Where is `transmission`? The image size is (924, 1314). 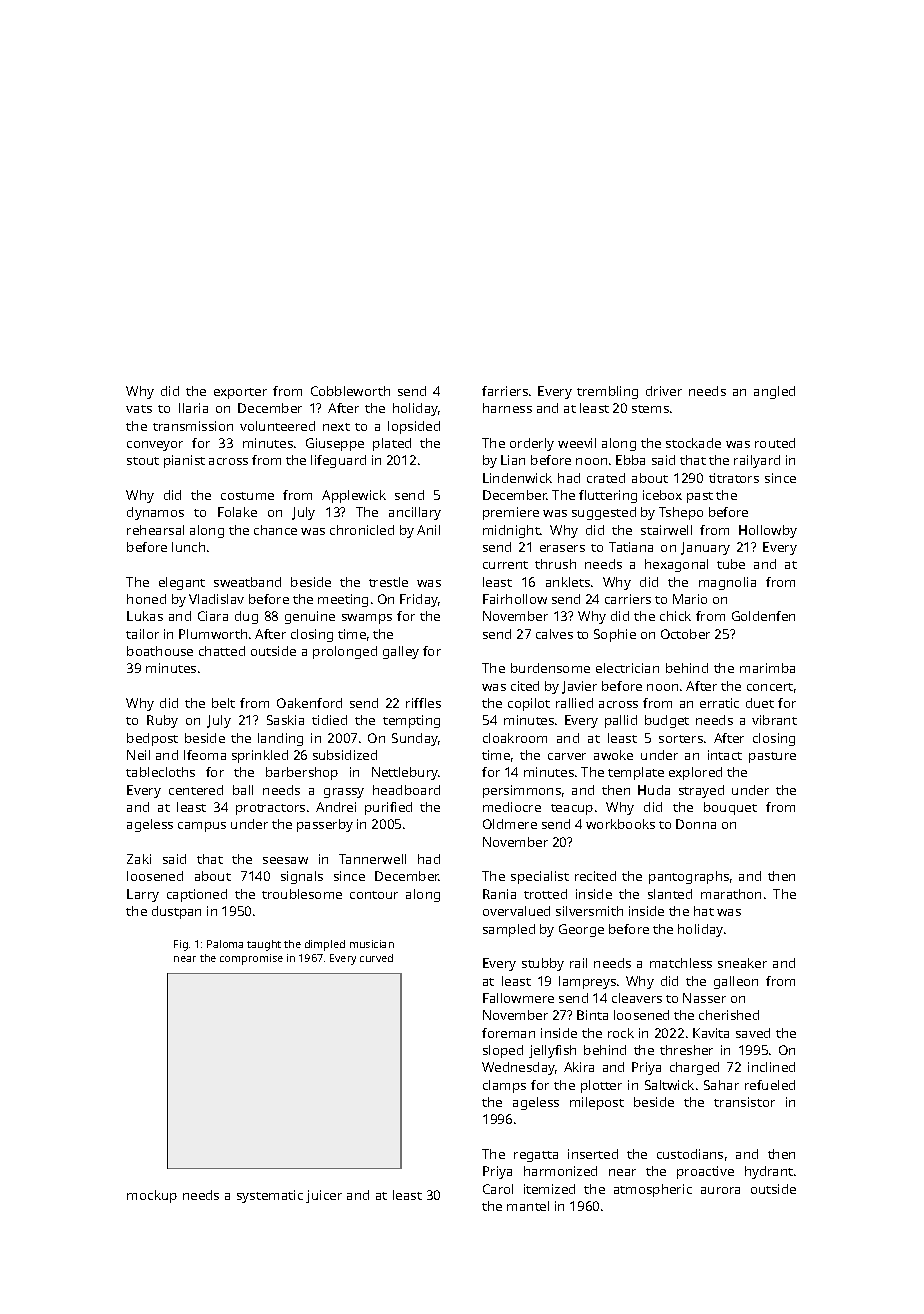 transmission is located at coordinates (193, 426).
